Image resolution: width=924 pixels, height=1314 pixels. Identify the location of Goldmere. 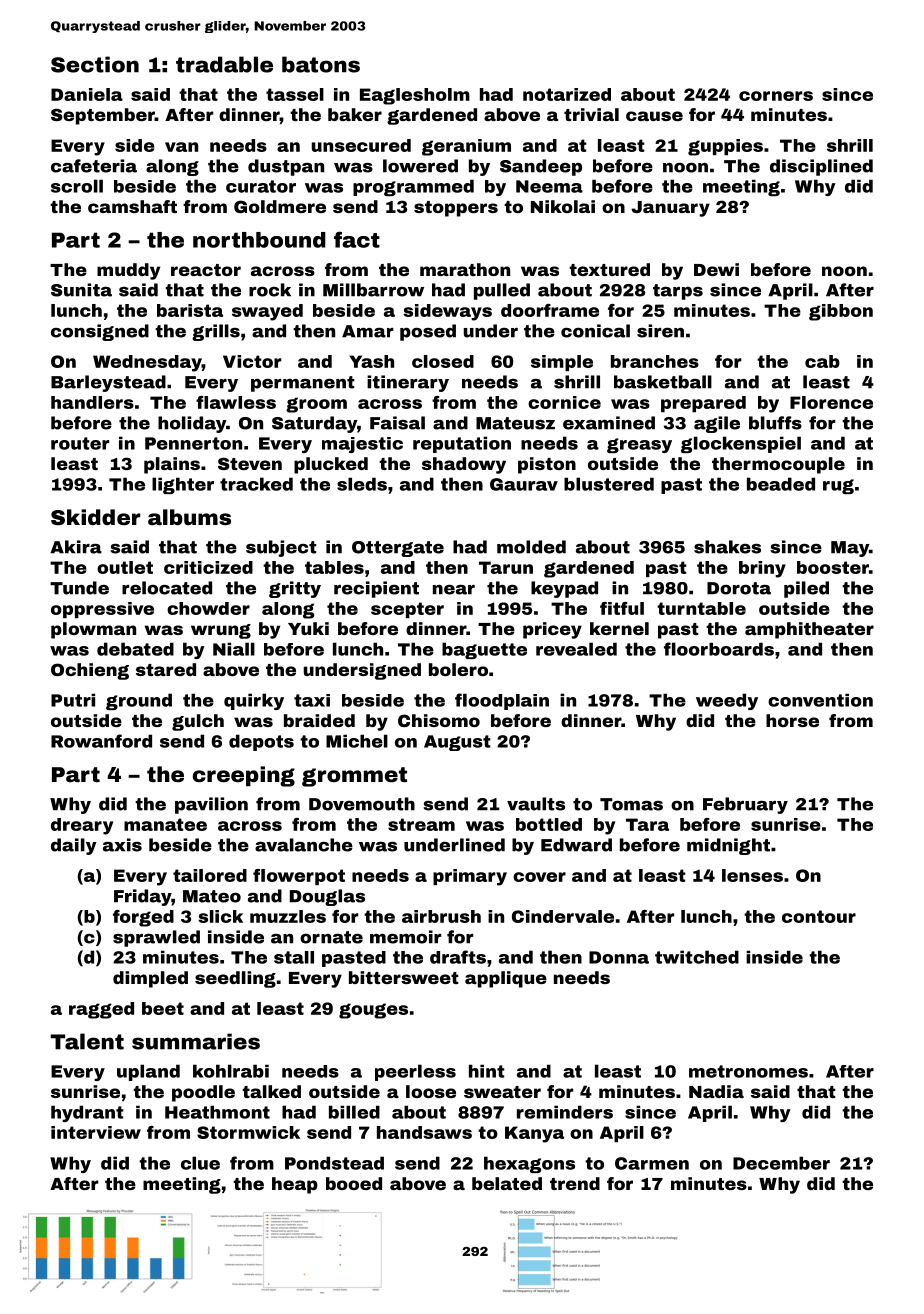
(280, 206).
